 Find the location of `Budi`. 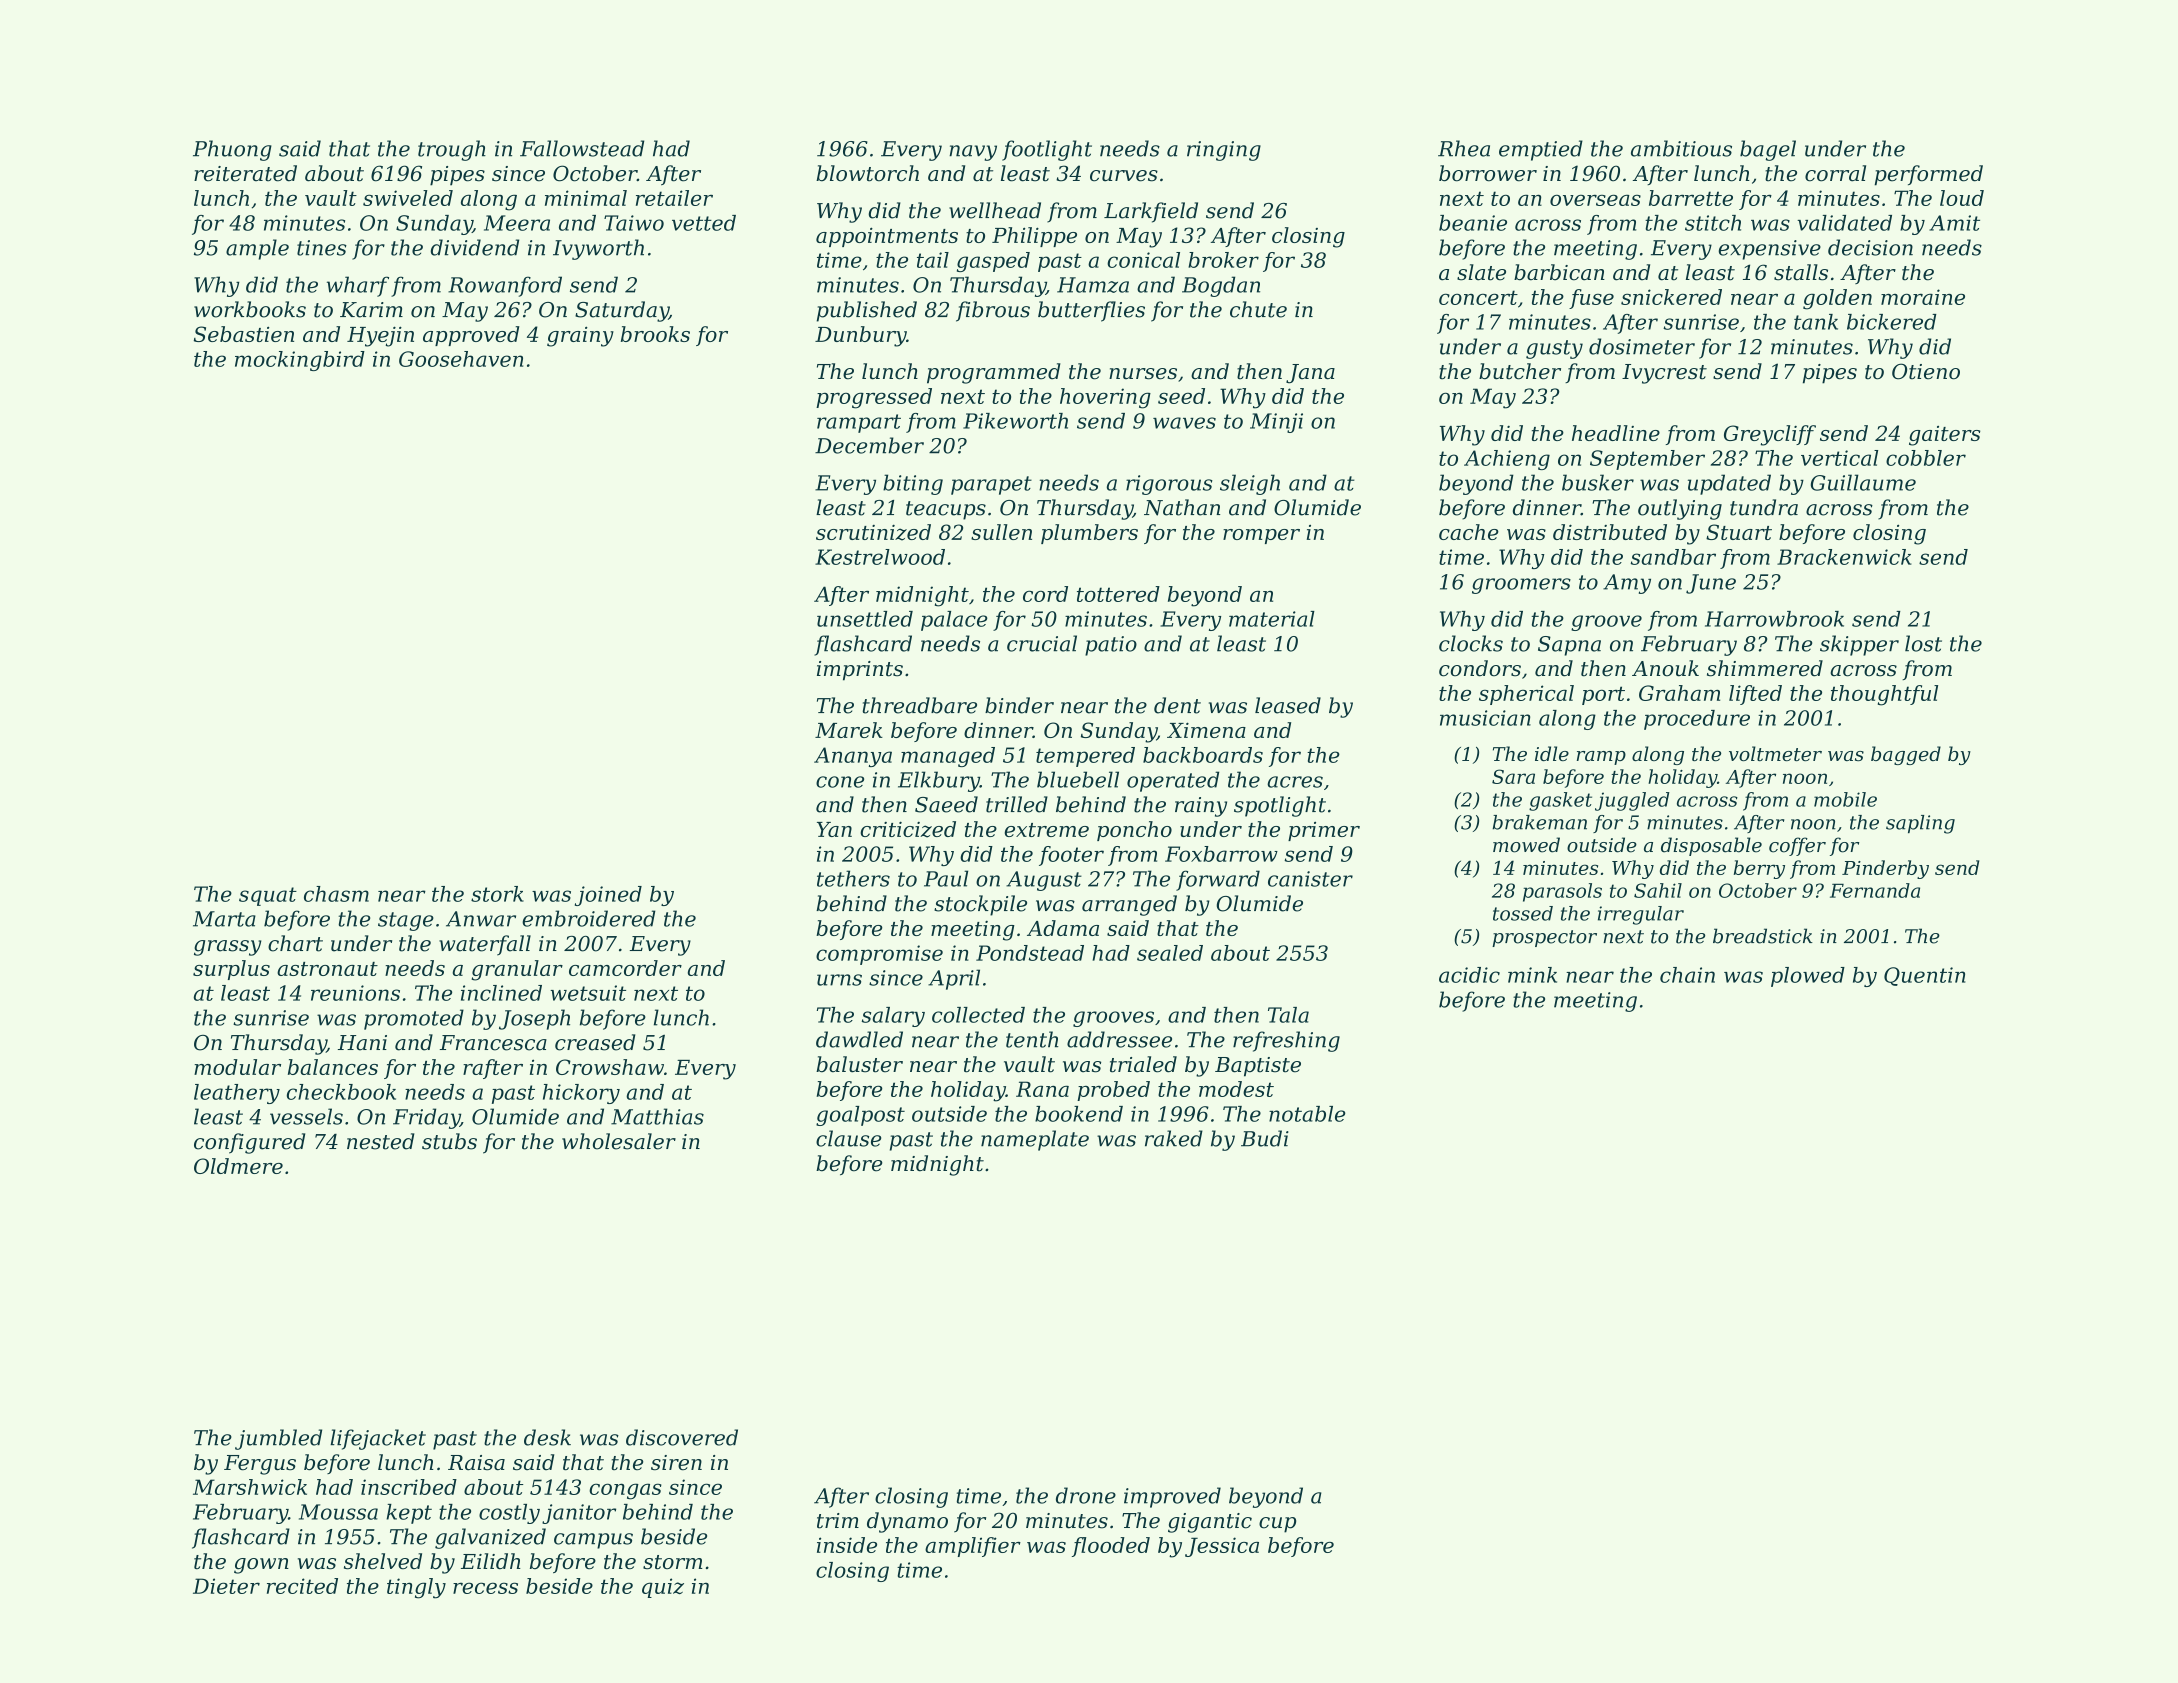

Budi is located at coordinates (1265, 1138).
